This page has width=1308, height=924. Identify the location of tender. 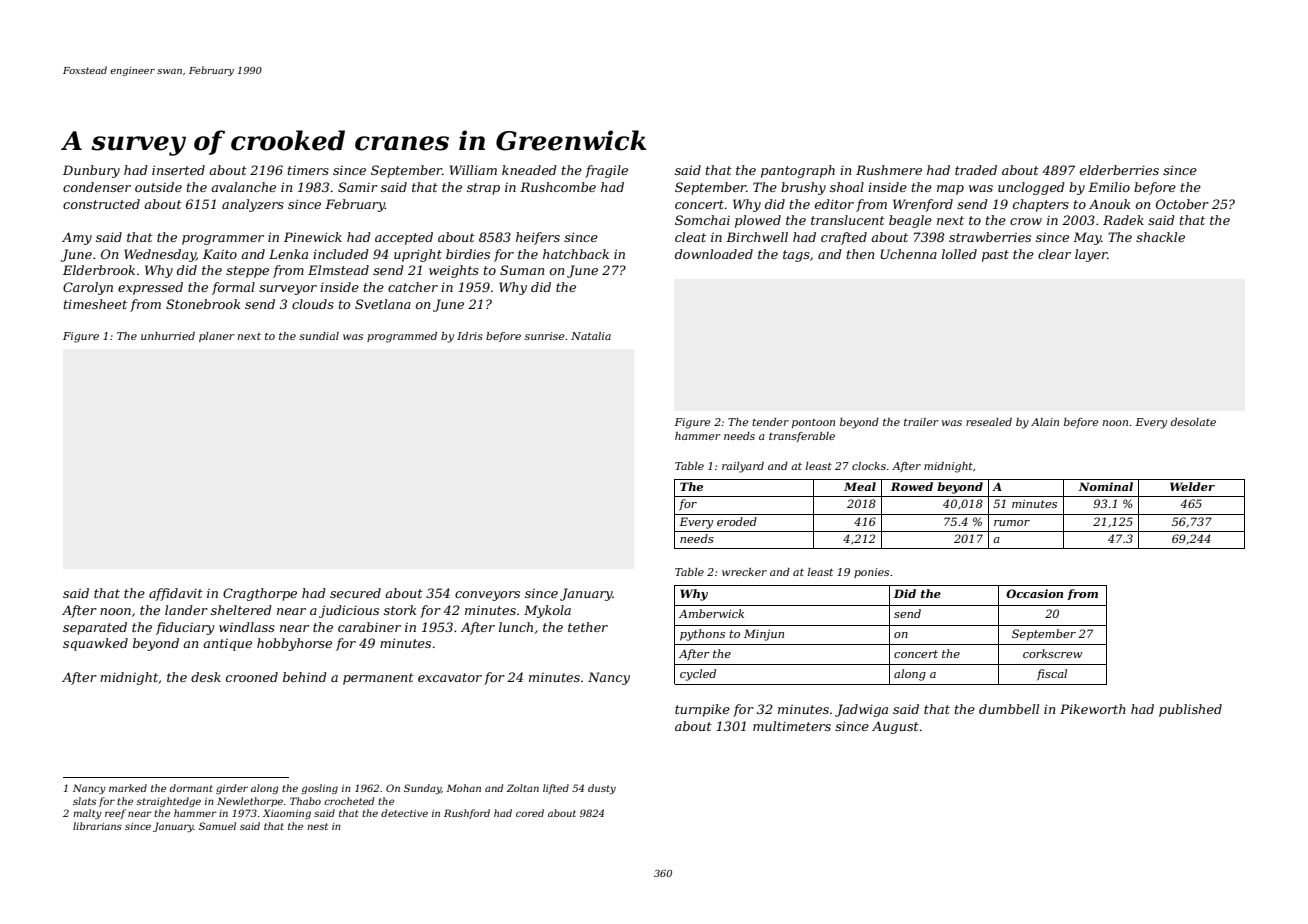
(770, 422).
